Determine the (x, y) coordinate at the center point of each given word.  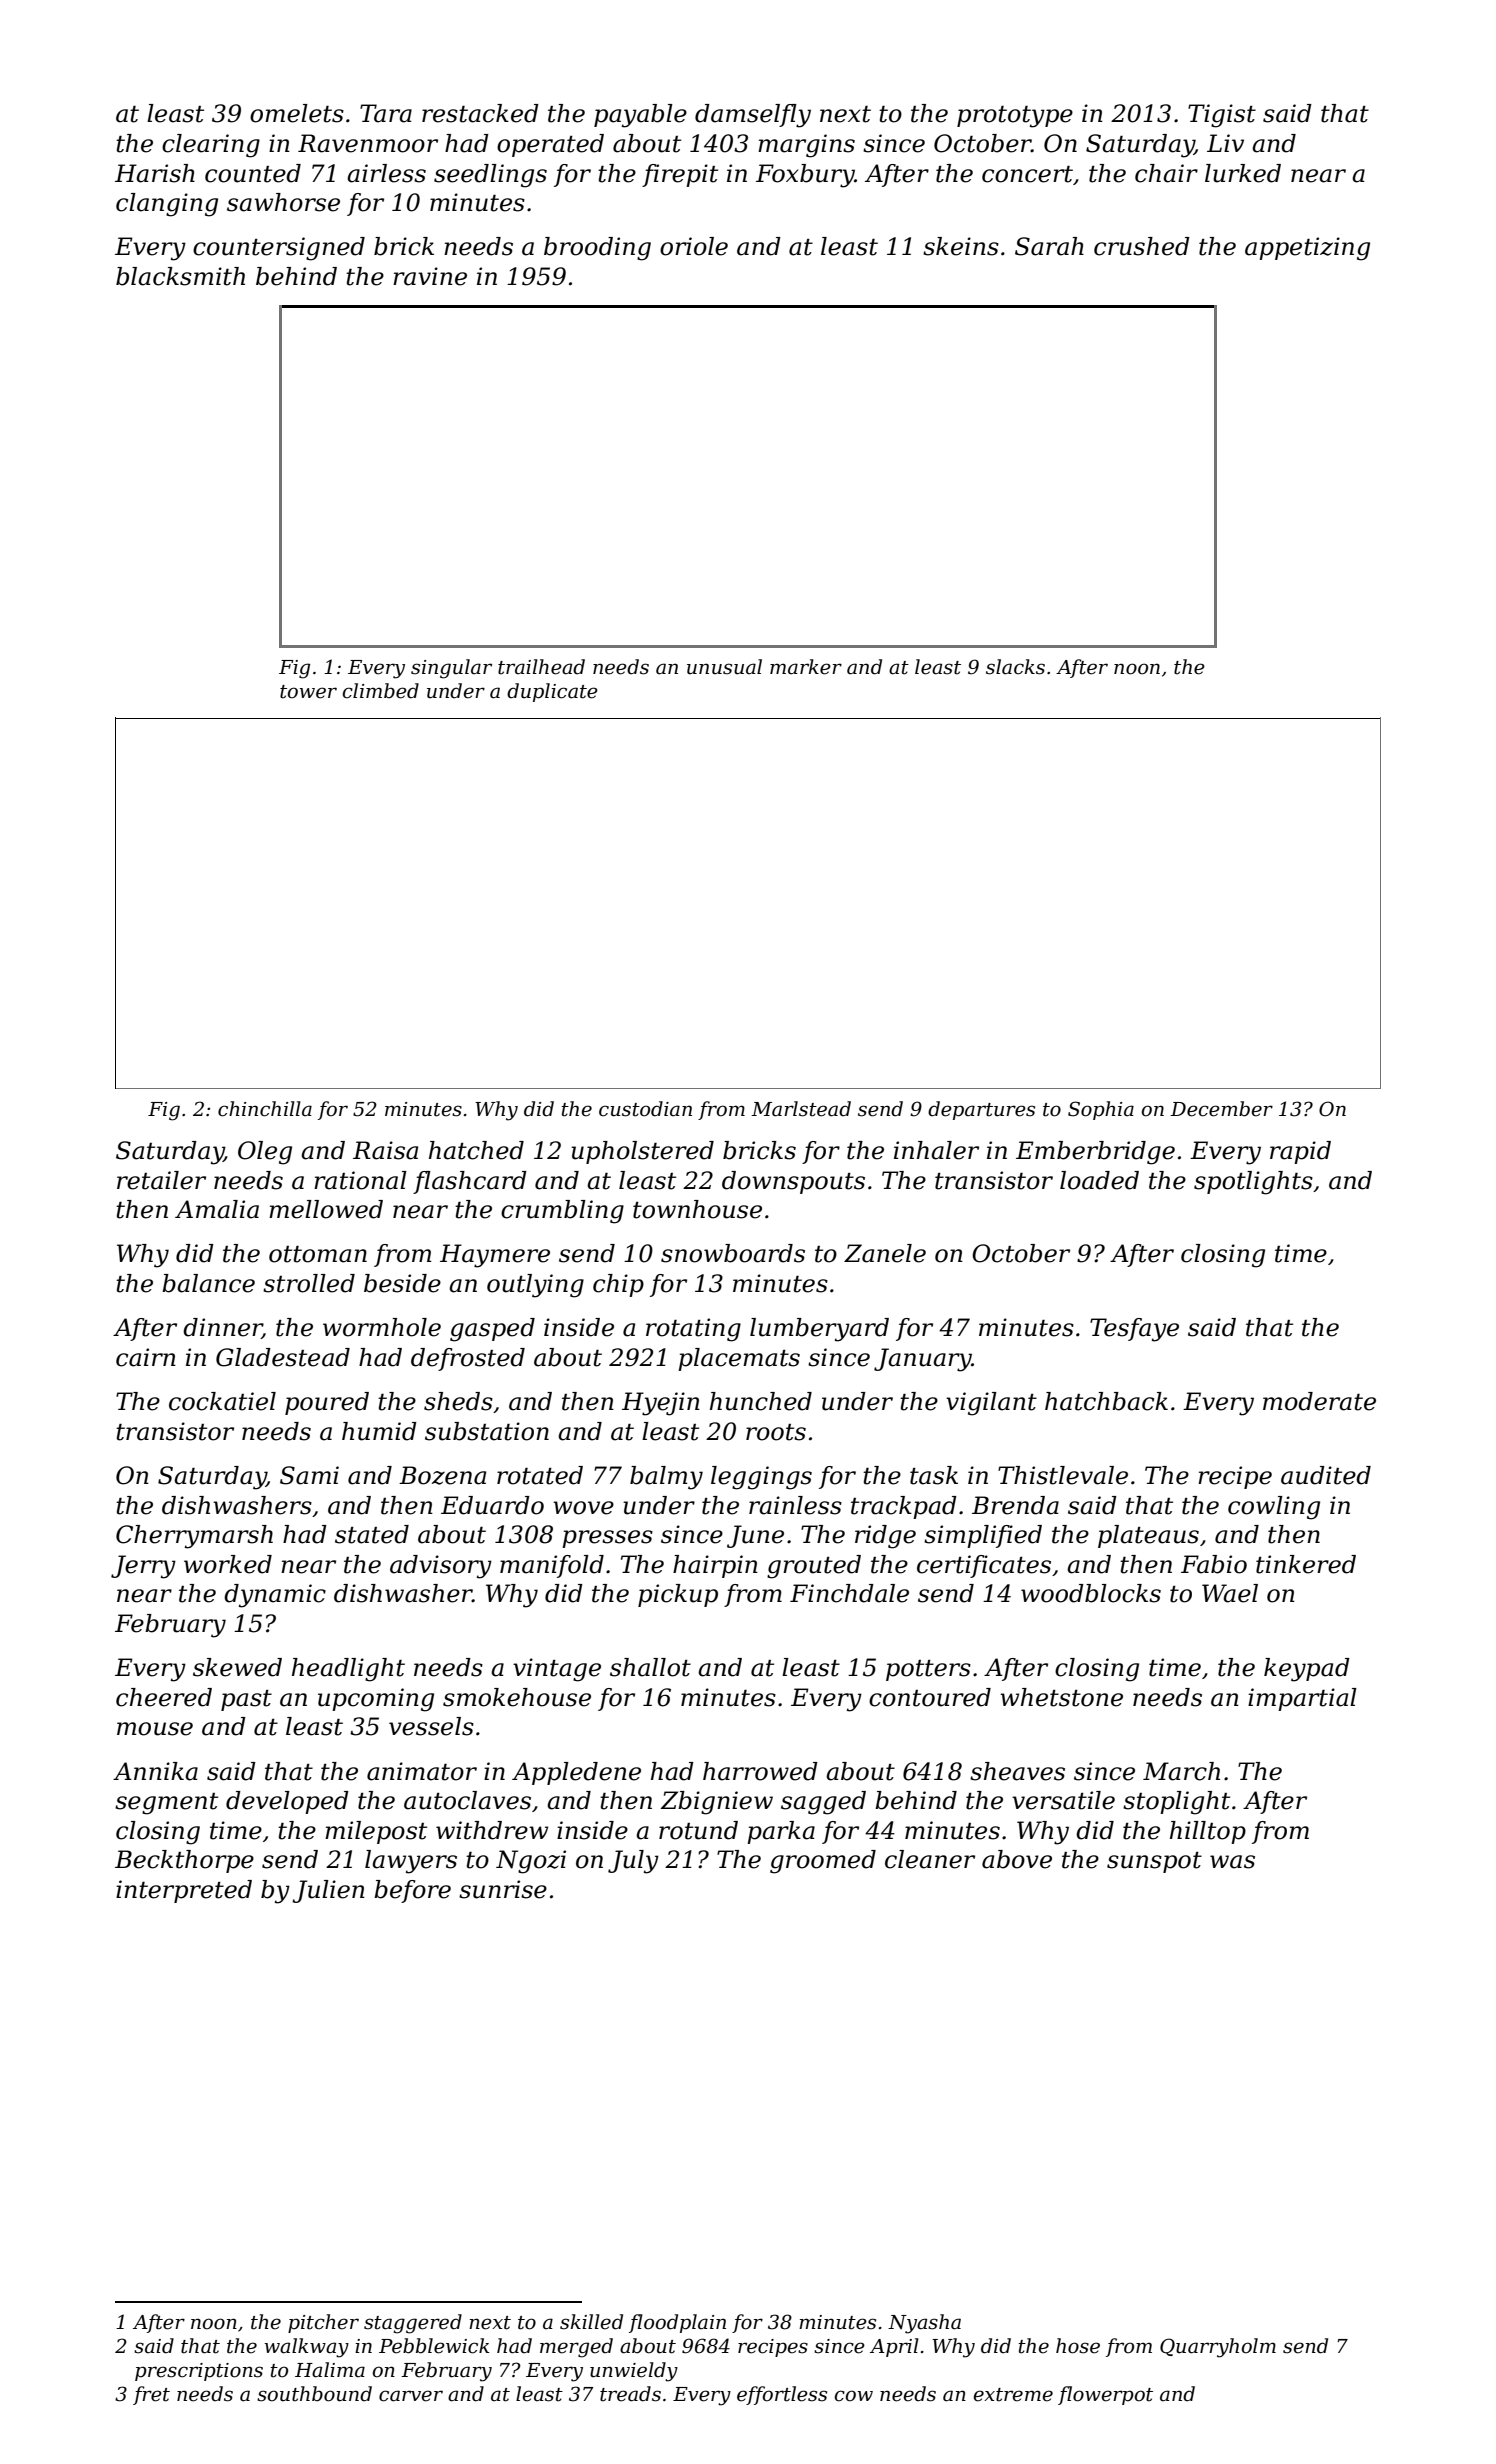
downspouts (793, 1182)
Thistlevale (1063, 1475)
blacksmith (180, 276)
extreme (1013, 2395)
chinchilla (265, 1109)
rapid (1300, 1152)
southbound (314, 2394)
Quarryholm (1218, 2348)
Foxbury (805, 176)
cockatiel (222, 1401)
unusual (724, 667)
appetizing (1307, 249)
